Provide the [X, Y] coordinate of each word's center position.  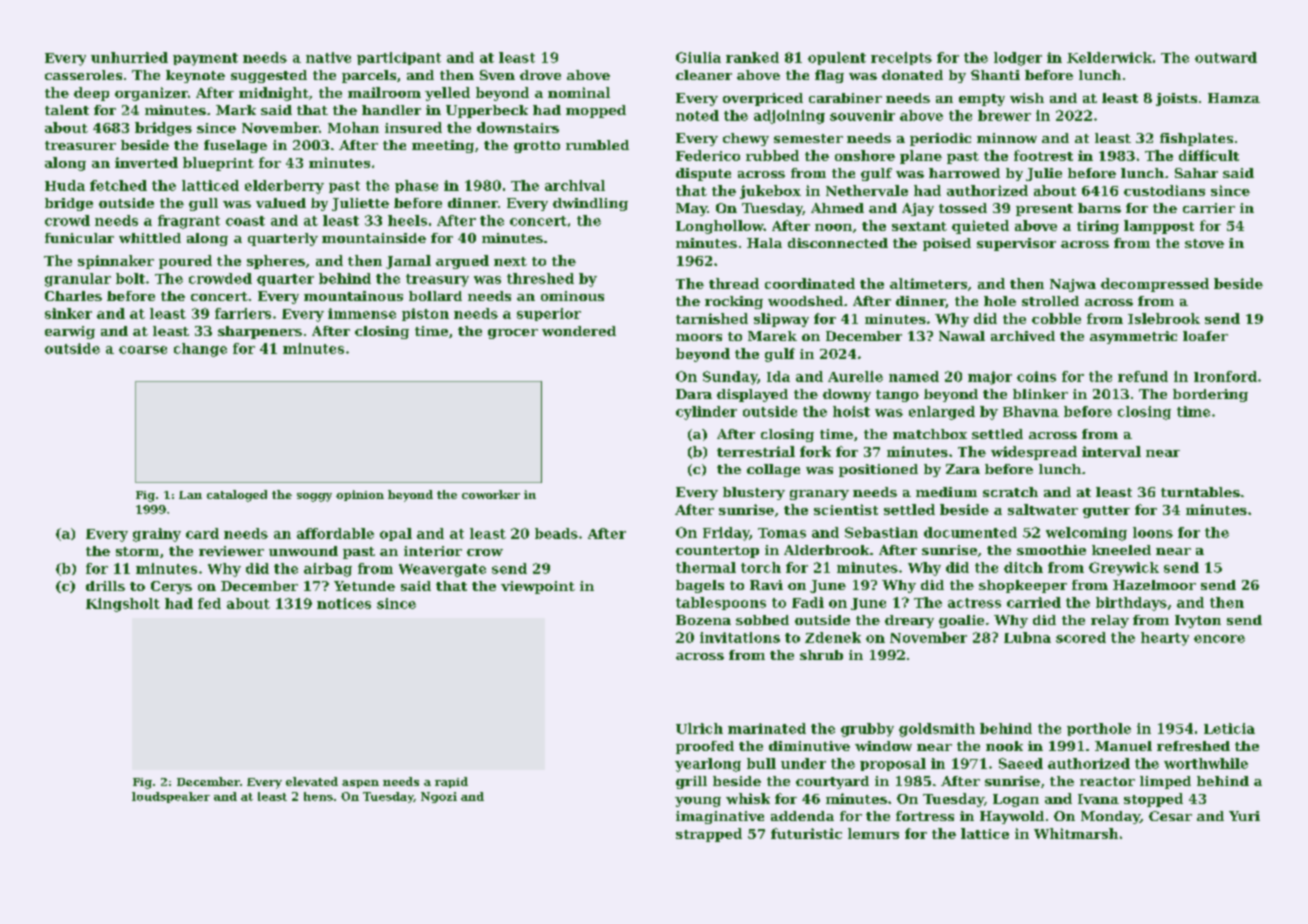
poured [185, 262]
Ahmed [837, 208]
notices [344, 603]
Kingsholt [123, 605]
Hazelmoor [1154, 585]
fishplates [1196, 139]
